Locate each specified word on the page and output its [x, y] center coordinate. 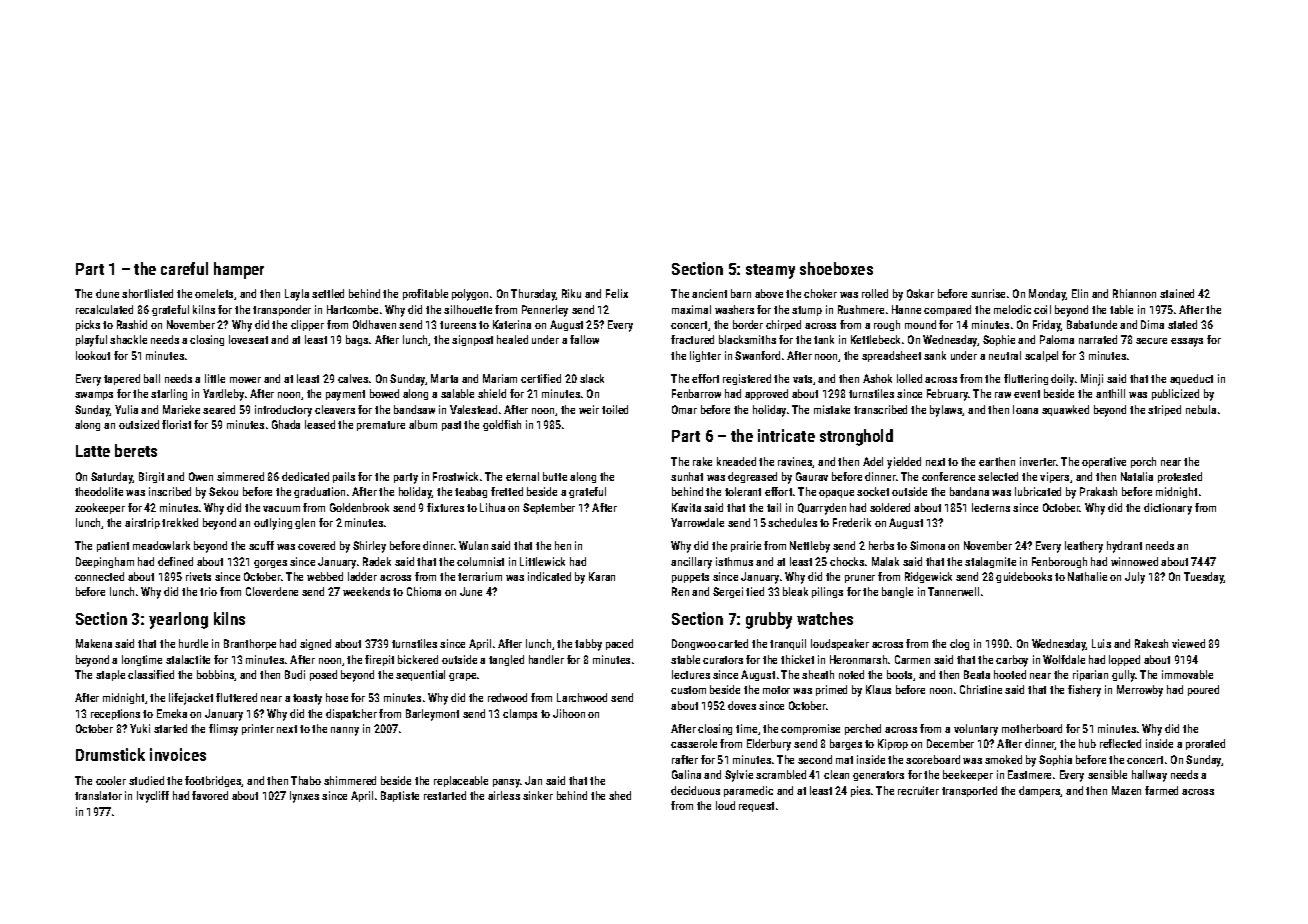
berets [136, 450]
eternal [522, 476]
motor [776, 690]
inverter [1038, 461]
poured [1203, 690]
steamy [770, 271]
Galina [686, 774]
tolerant [743, 491]
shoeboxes [836, 268]
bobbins [215, 674]
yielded [904, 463]
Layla [297, 295]
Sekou [223, 491]
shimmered [350, 780]
